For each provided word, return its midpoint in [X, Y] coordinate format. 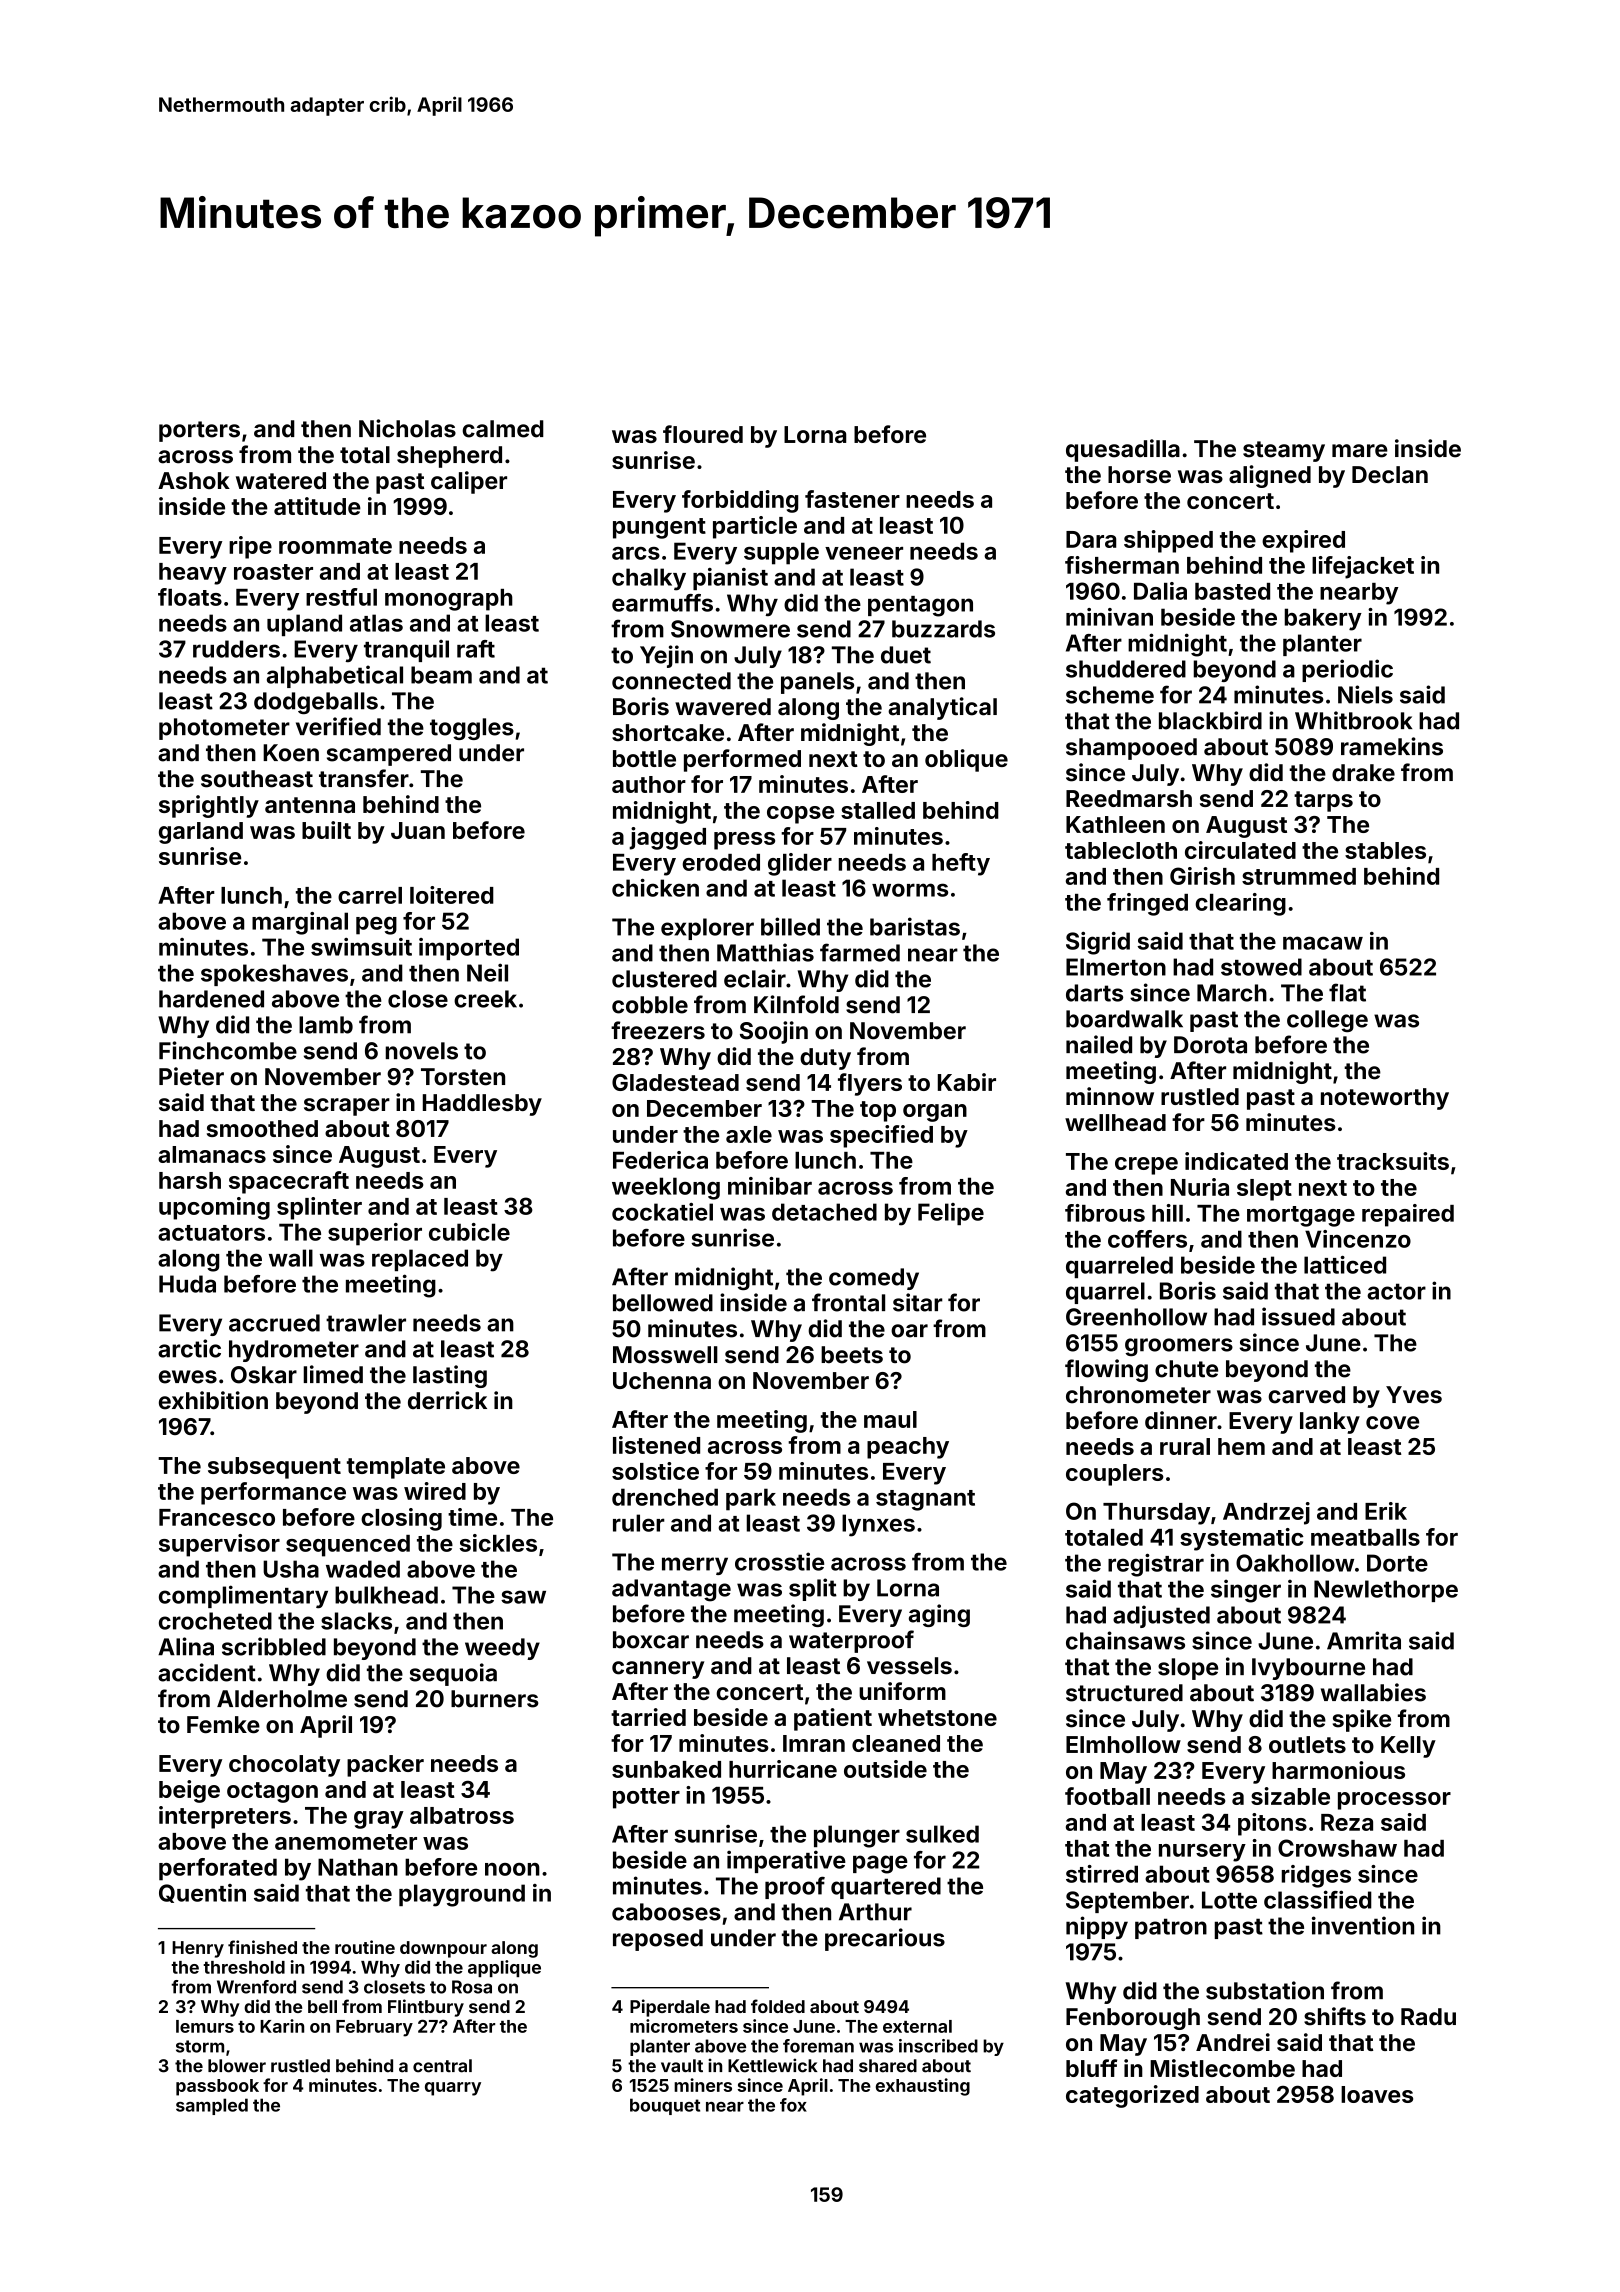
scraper [347, 1107]
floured [703, 434]
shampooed [1131, 749]
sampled [212, 2106]
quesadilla [1123, 450]
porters [199, 431]
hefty [961, 864]
